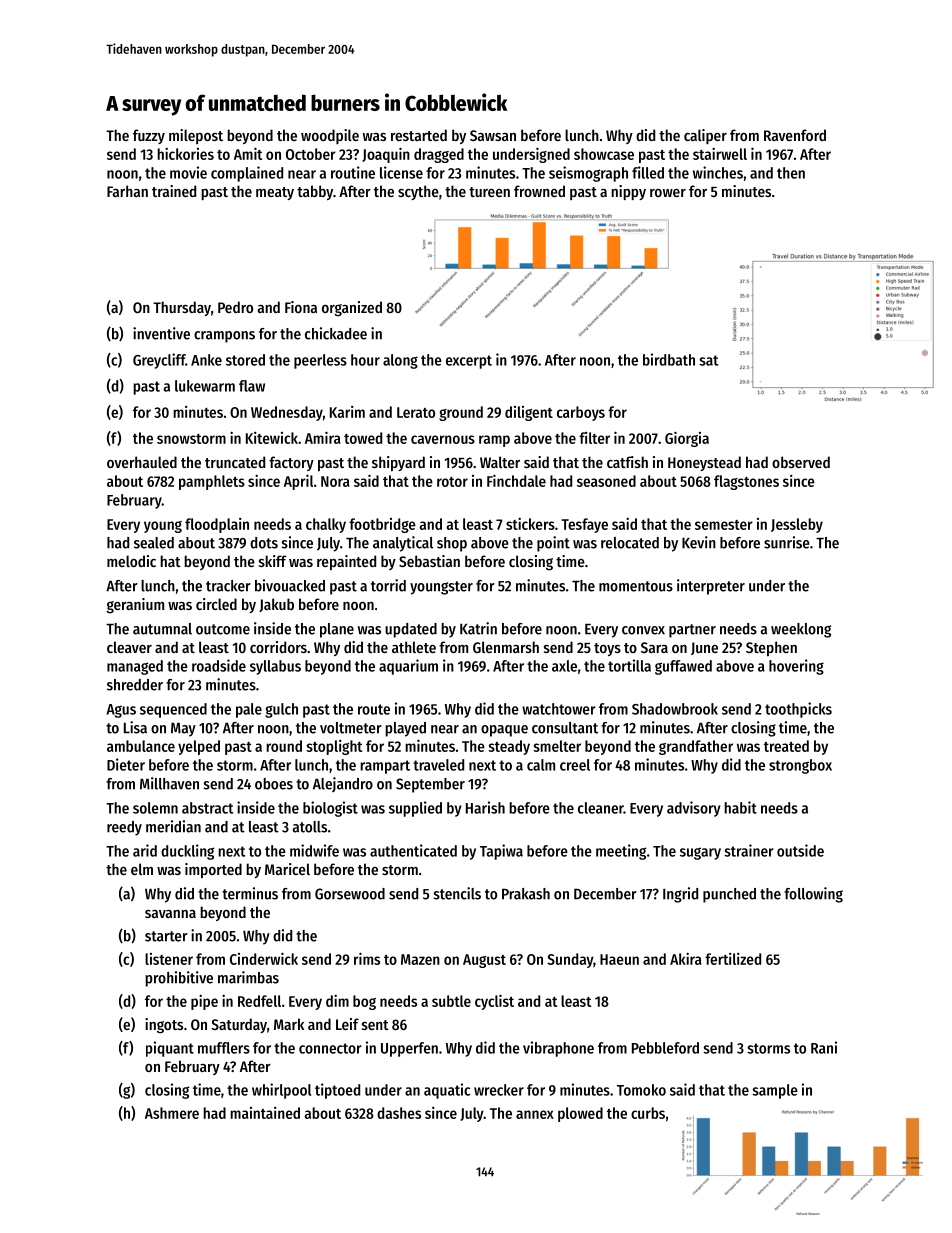 This document has width=952, height=1233. What do you see at coordinates (399, 1113) in the document?
I see `dashes` at bounding box center [399, 1113].
